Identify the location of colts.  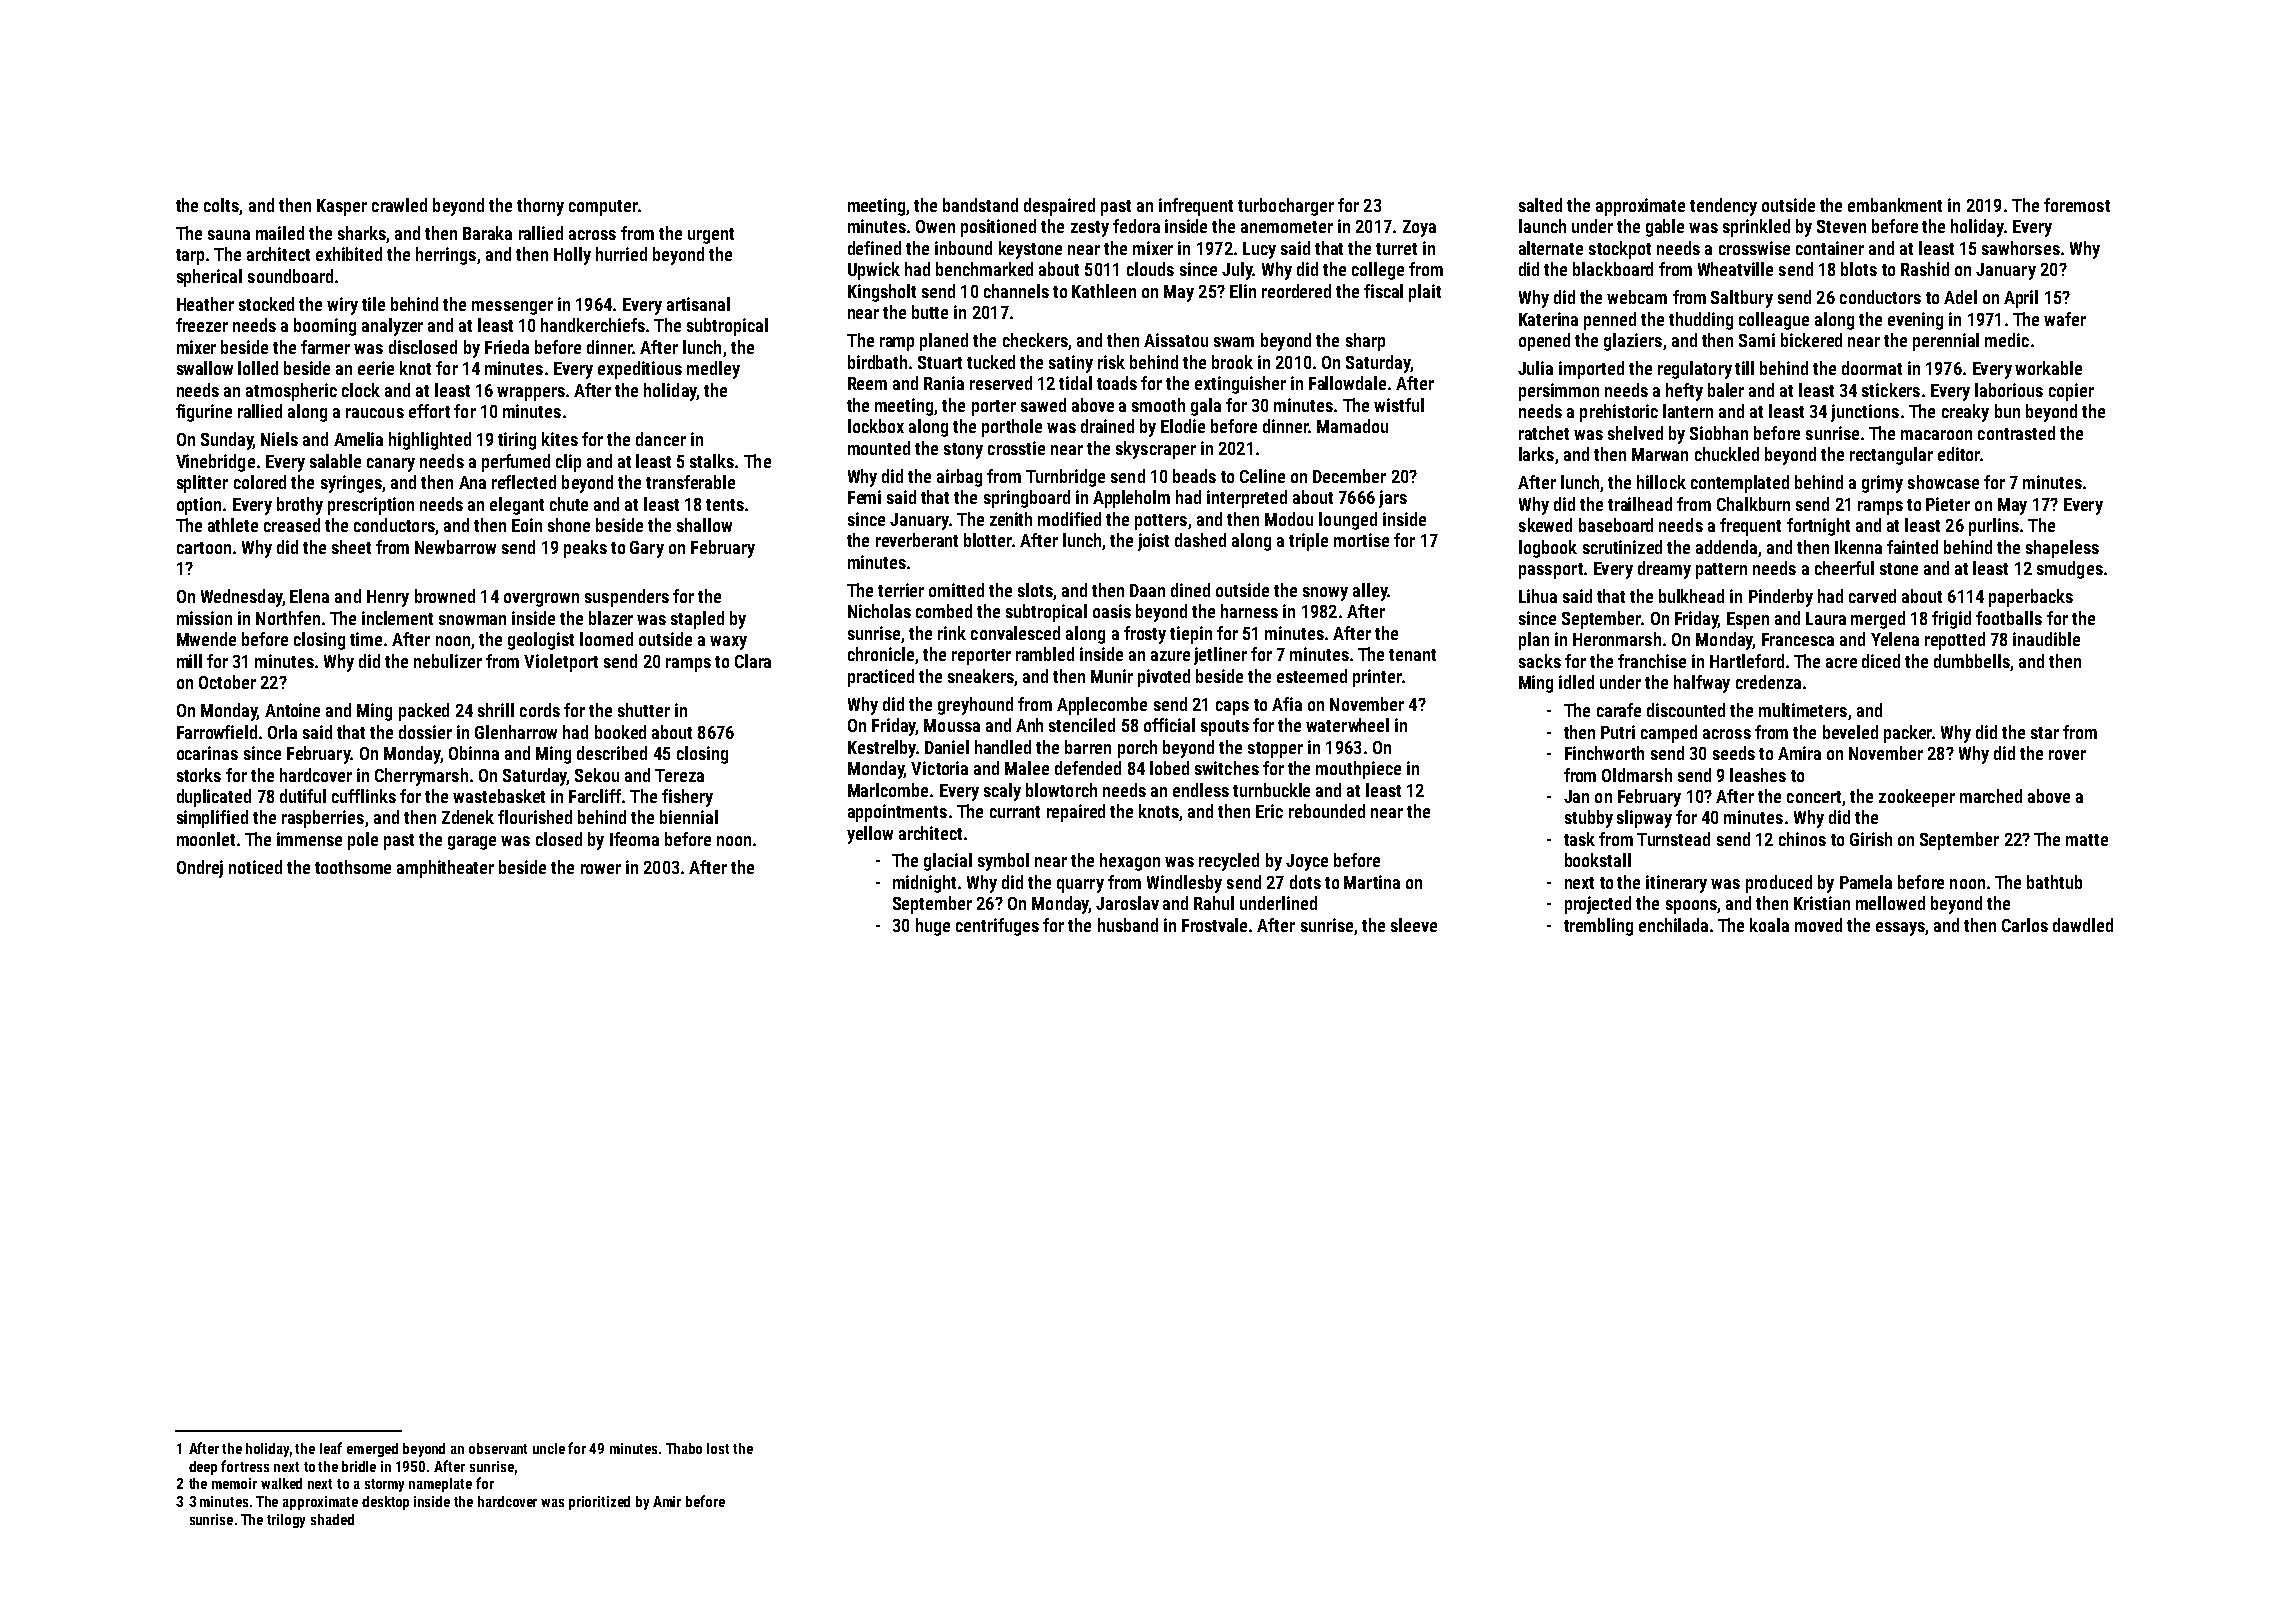
(221, 205).
